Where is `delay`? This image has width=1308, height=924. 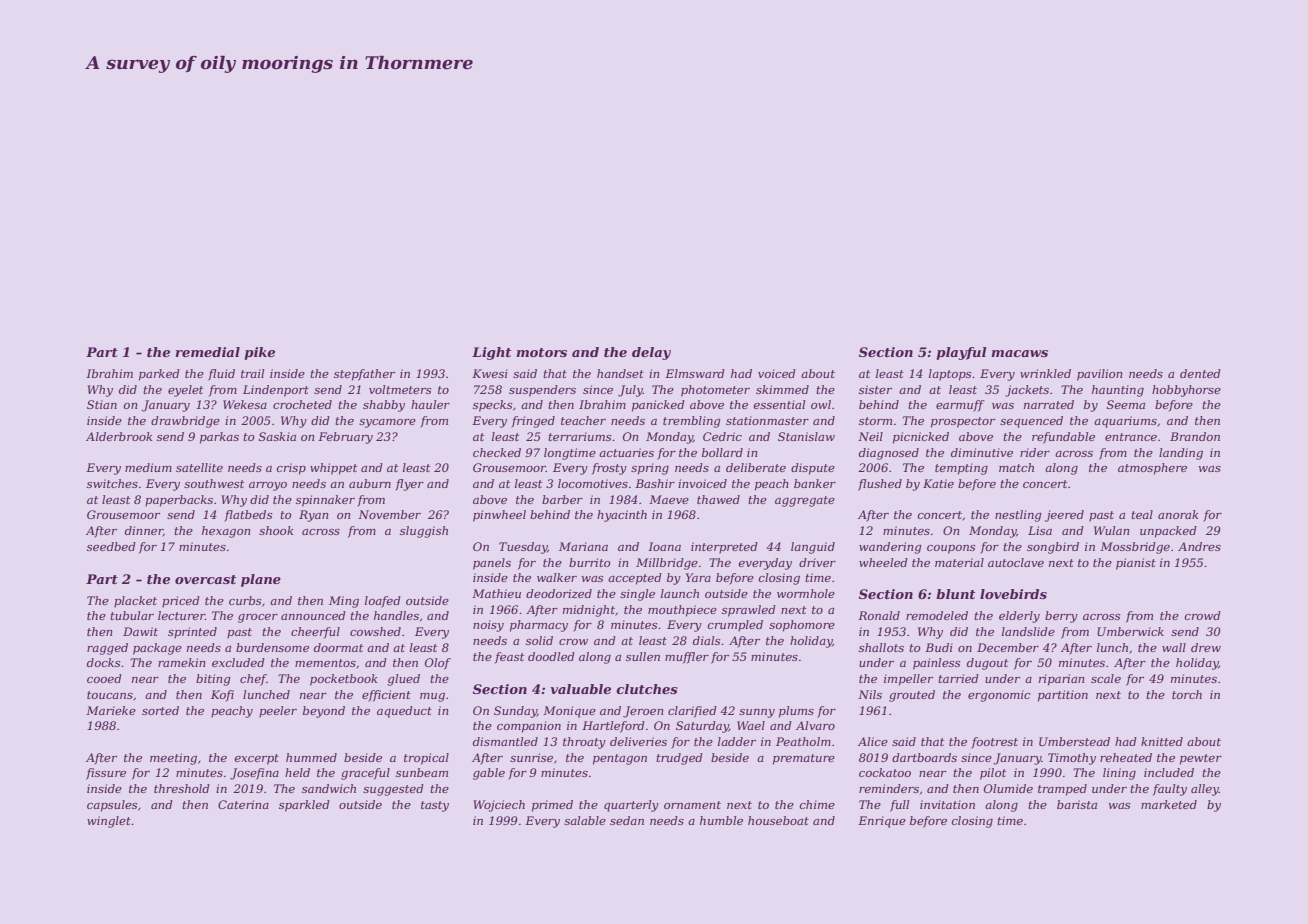
delay is located at coordinates (651, 353).
